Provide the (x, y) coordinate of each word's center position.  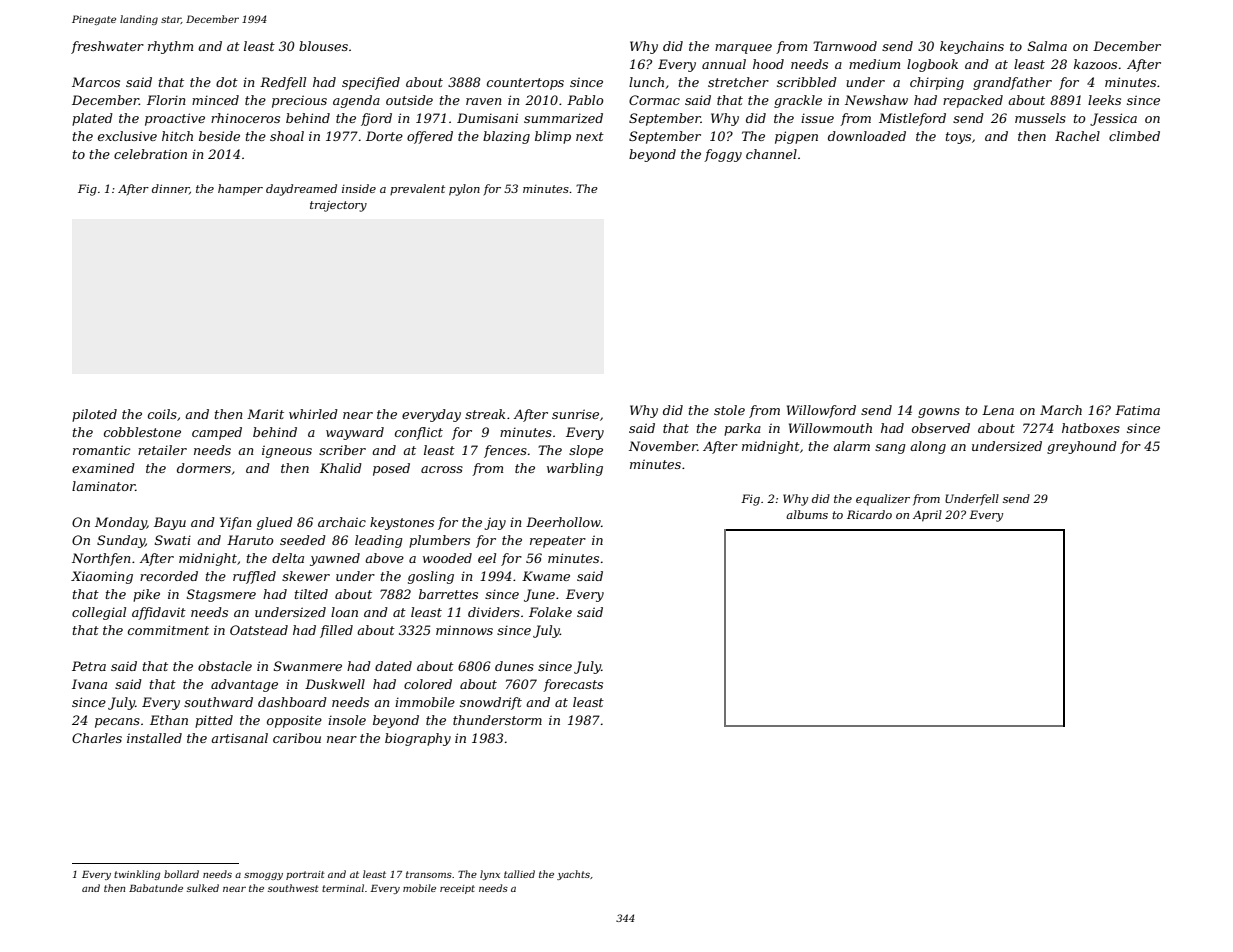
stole (729, 410)
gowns (939, 413)
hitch (177, 136)
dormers (204, 468)
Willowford (821, 411)
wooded (447, 558)
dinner (170, 188)
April (927, 516)
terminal (343, 888)
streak (485, 414)
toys (958, 138)
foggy (723, 155)
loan (344, 612)
